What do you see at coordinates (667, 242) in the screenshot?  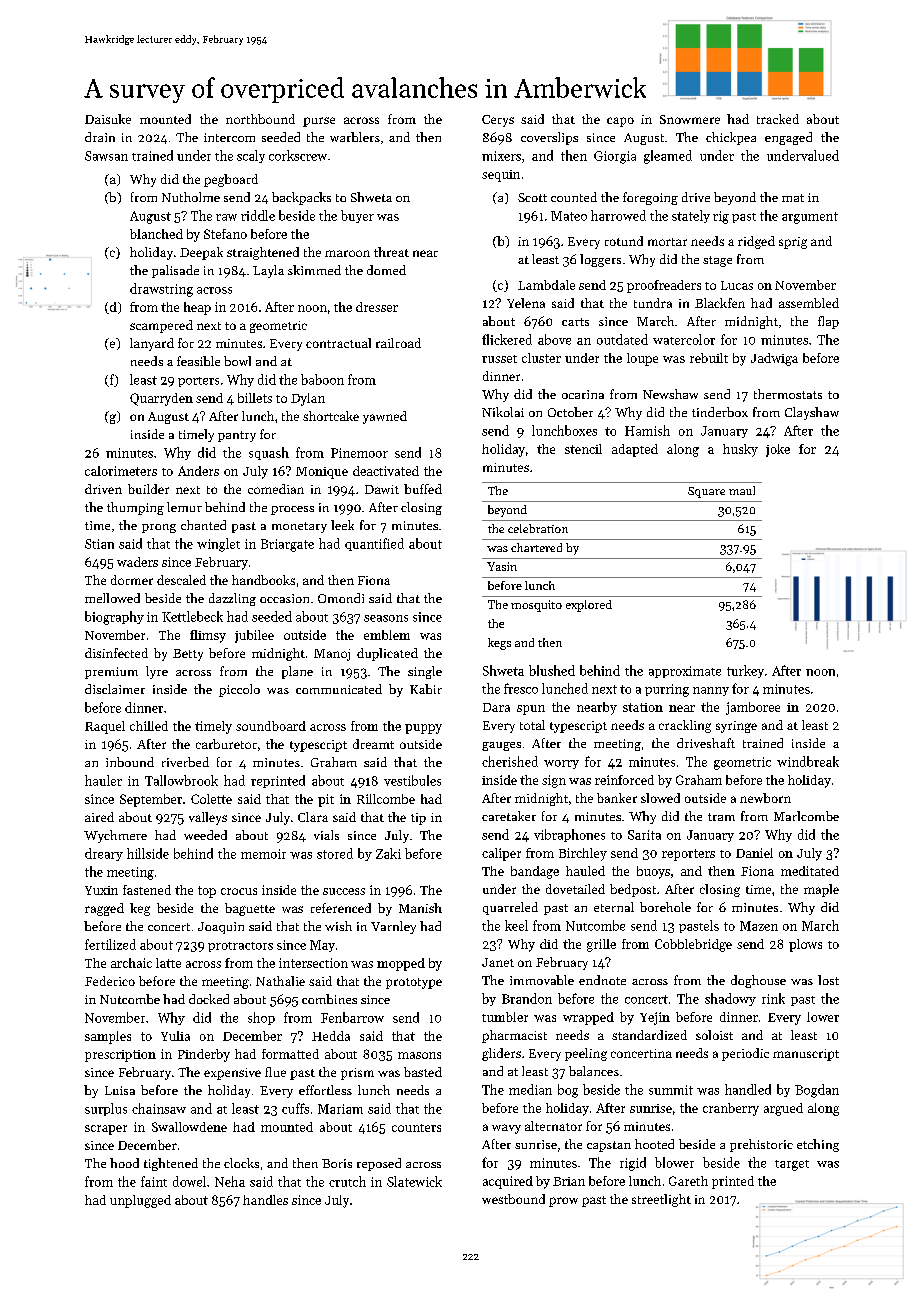 I see `mortar` at bounding box center [667, 242].
